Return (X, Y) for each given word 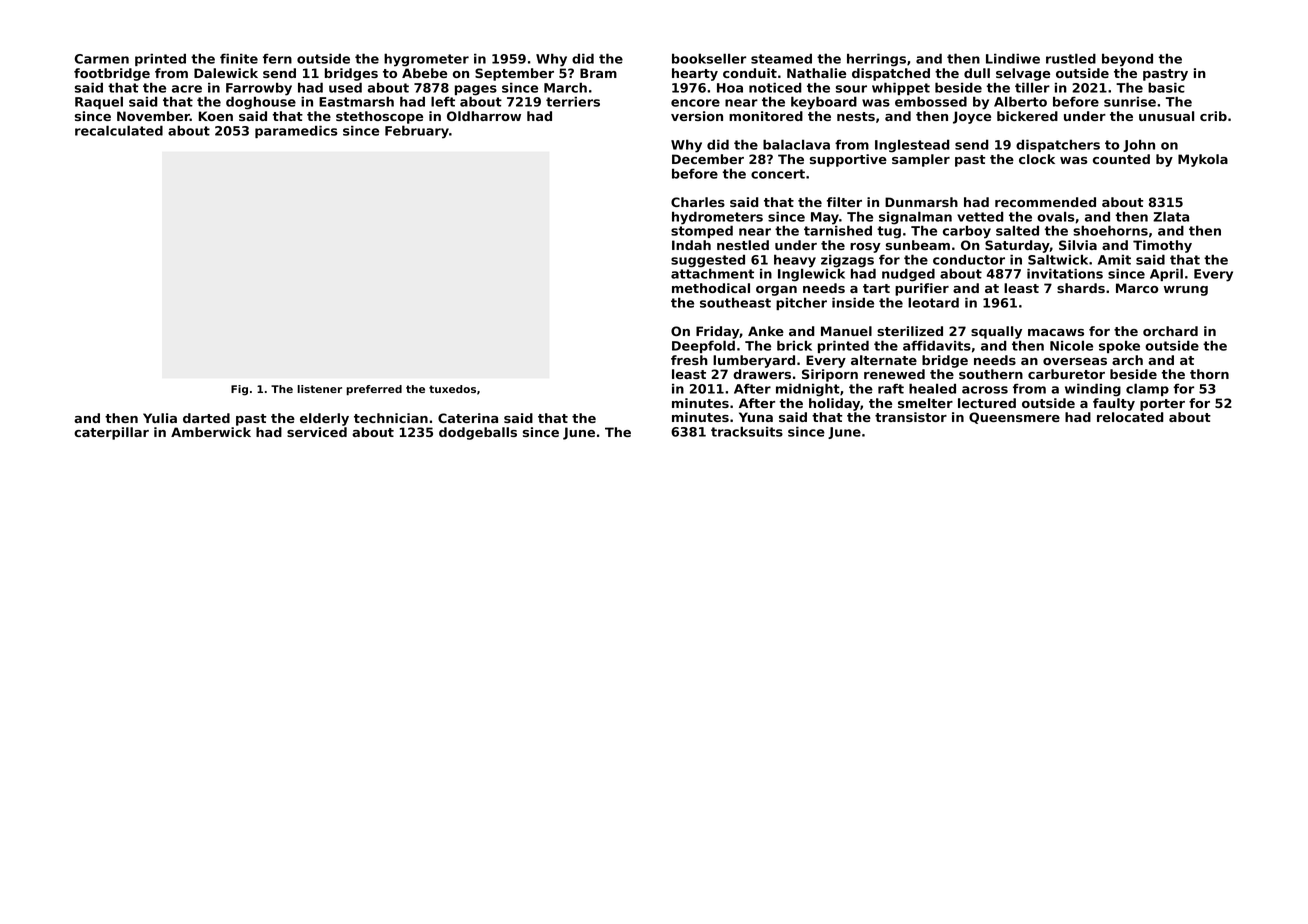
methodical (711, 288)
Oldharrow (484, 116)
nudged (908, 275)
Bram (598, 73)
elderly (324, 419)
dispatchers (1058, 145)
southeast (735, 302)
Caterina (468, 418)
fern (277, 58)
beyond (1127, 60)
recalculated (119, 130)
